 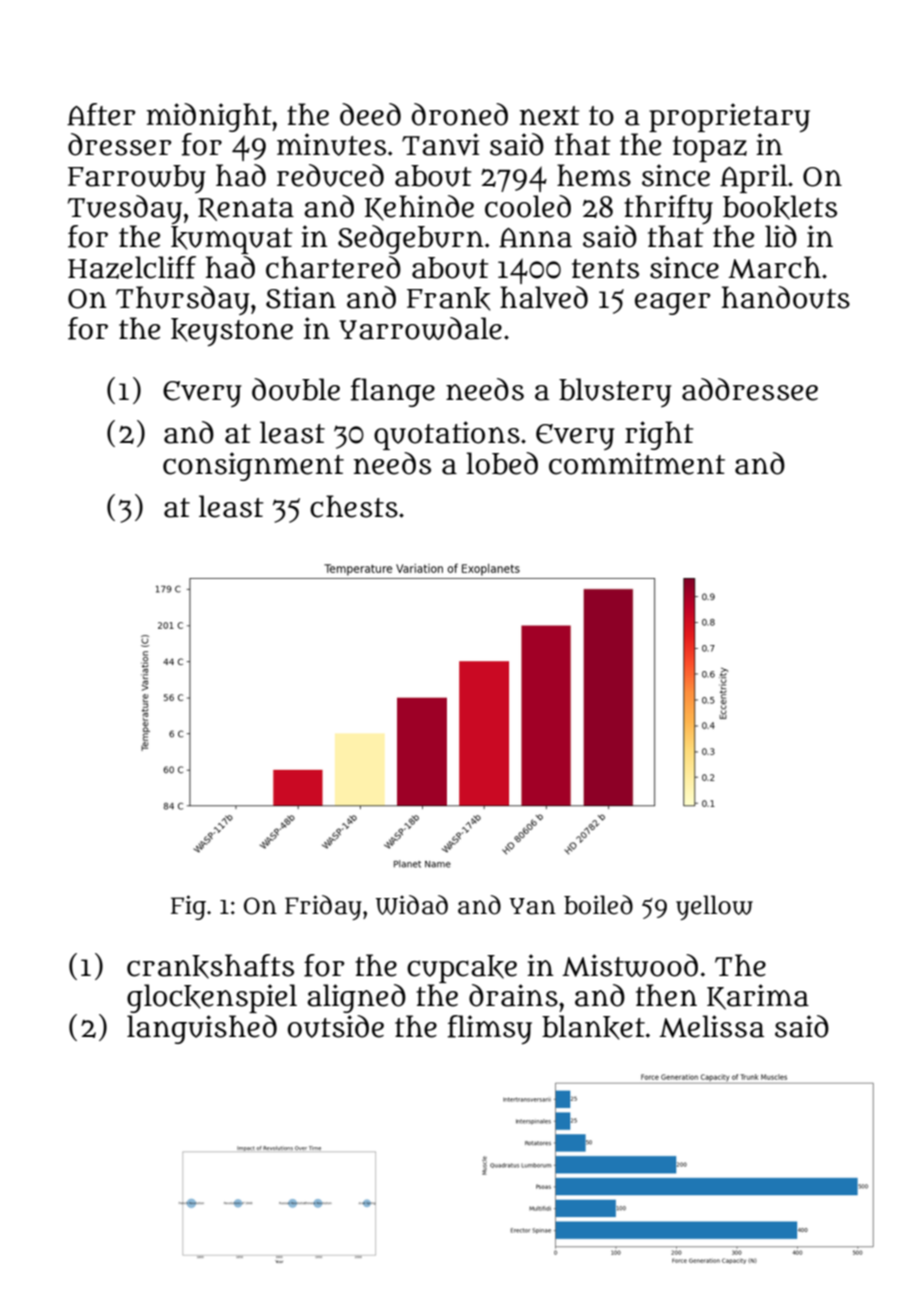 I want to click on halved, so click(x=544, y=297).
